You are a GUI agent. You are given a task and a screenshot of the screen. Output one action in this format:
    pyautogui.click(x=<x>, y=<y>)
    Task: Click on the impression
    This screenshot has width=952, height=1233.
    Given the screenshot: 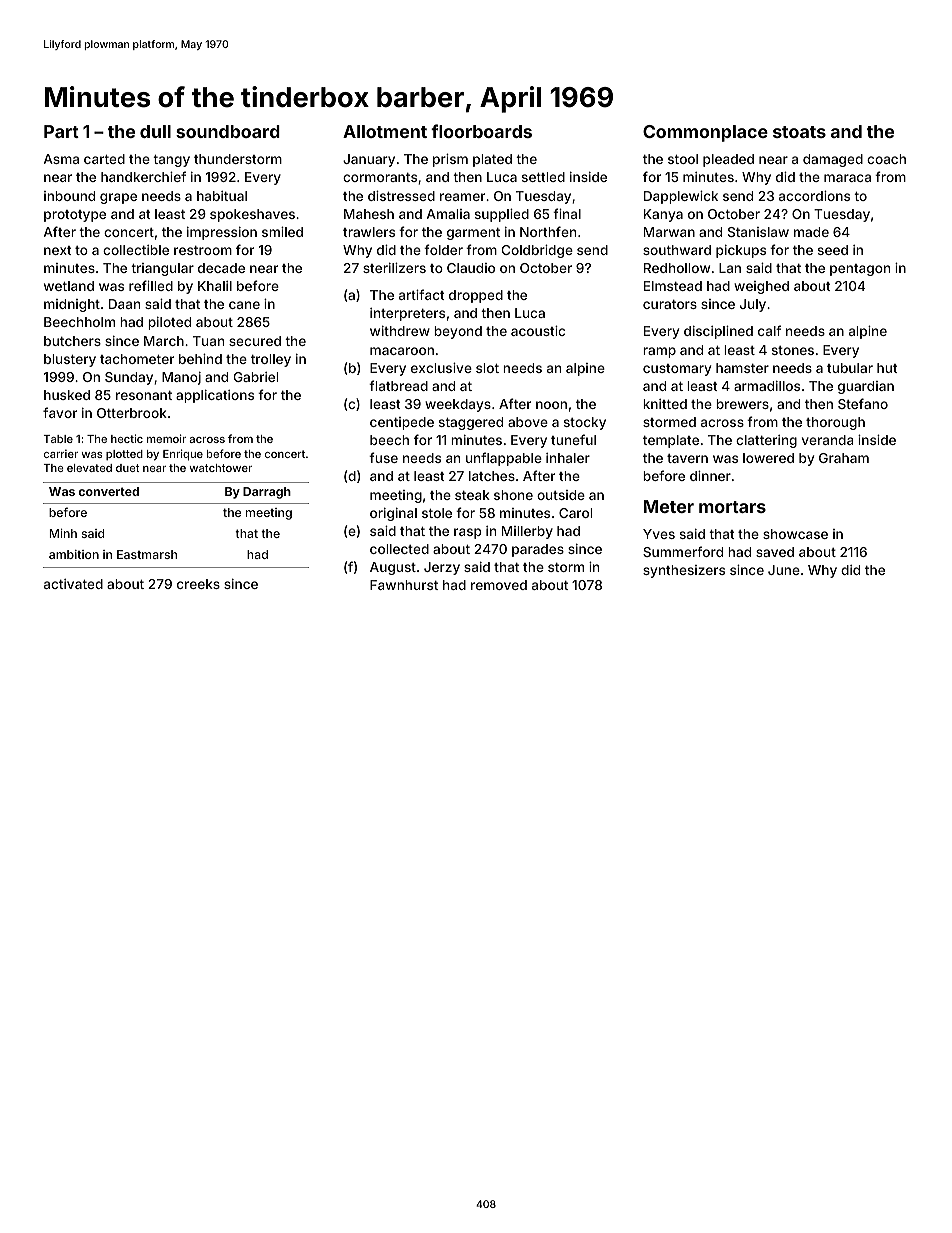 What is the action you would take?
    pyautogui.click(x=222, y=233)
